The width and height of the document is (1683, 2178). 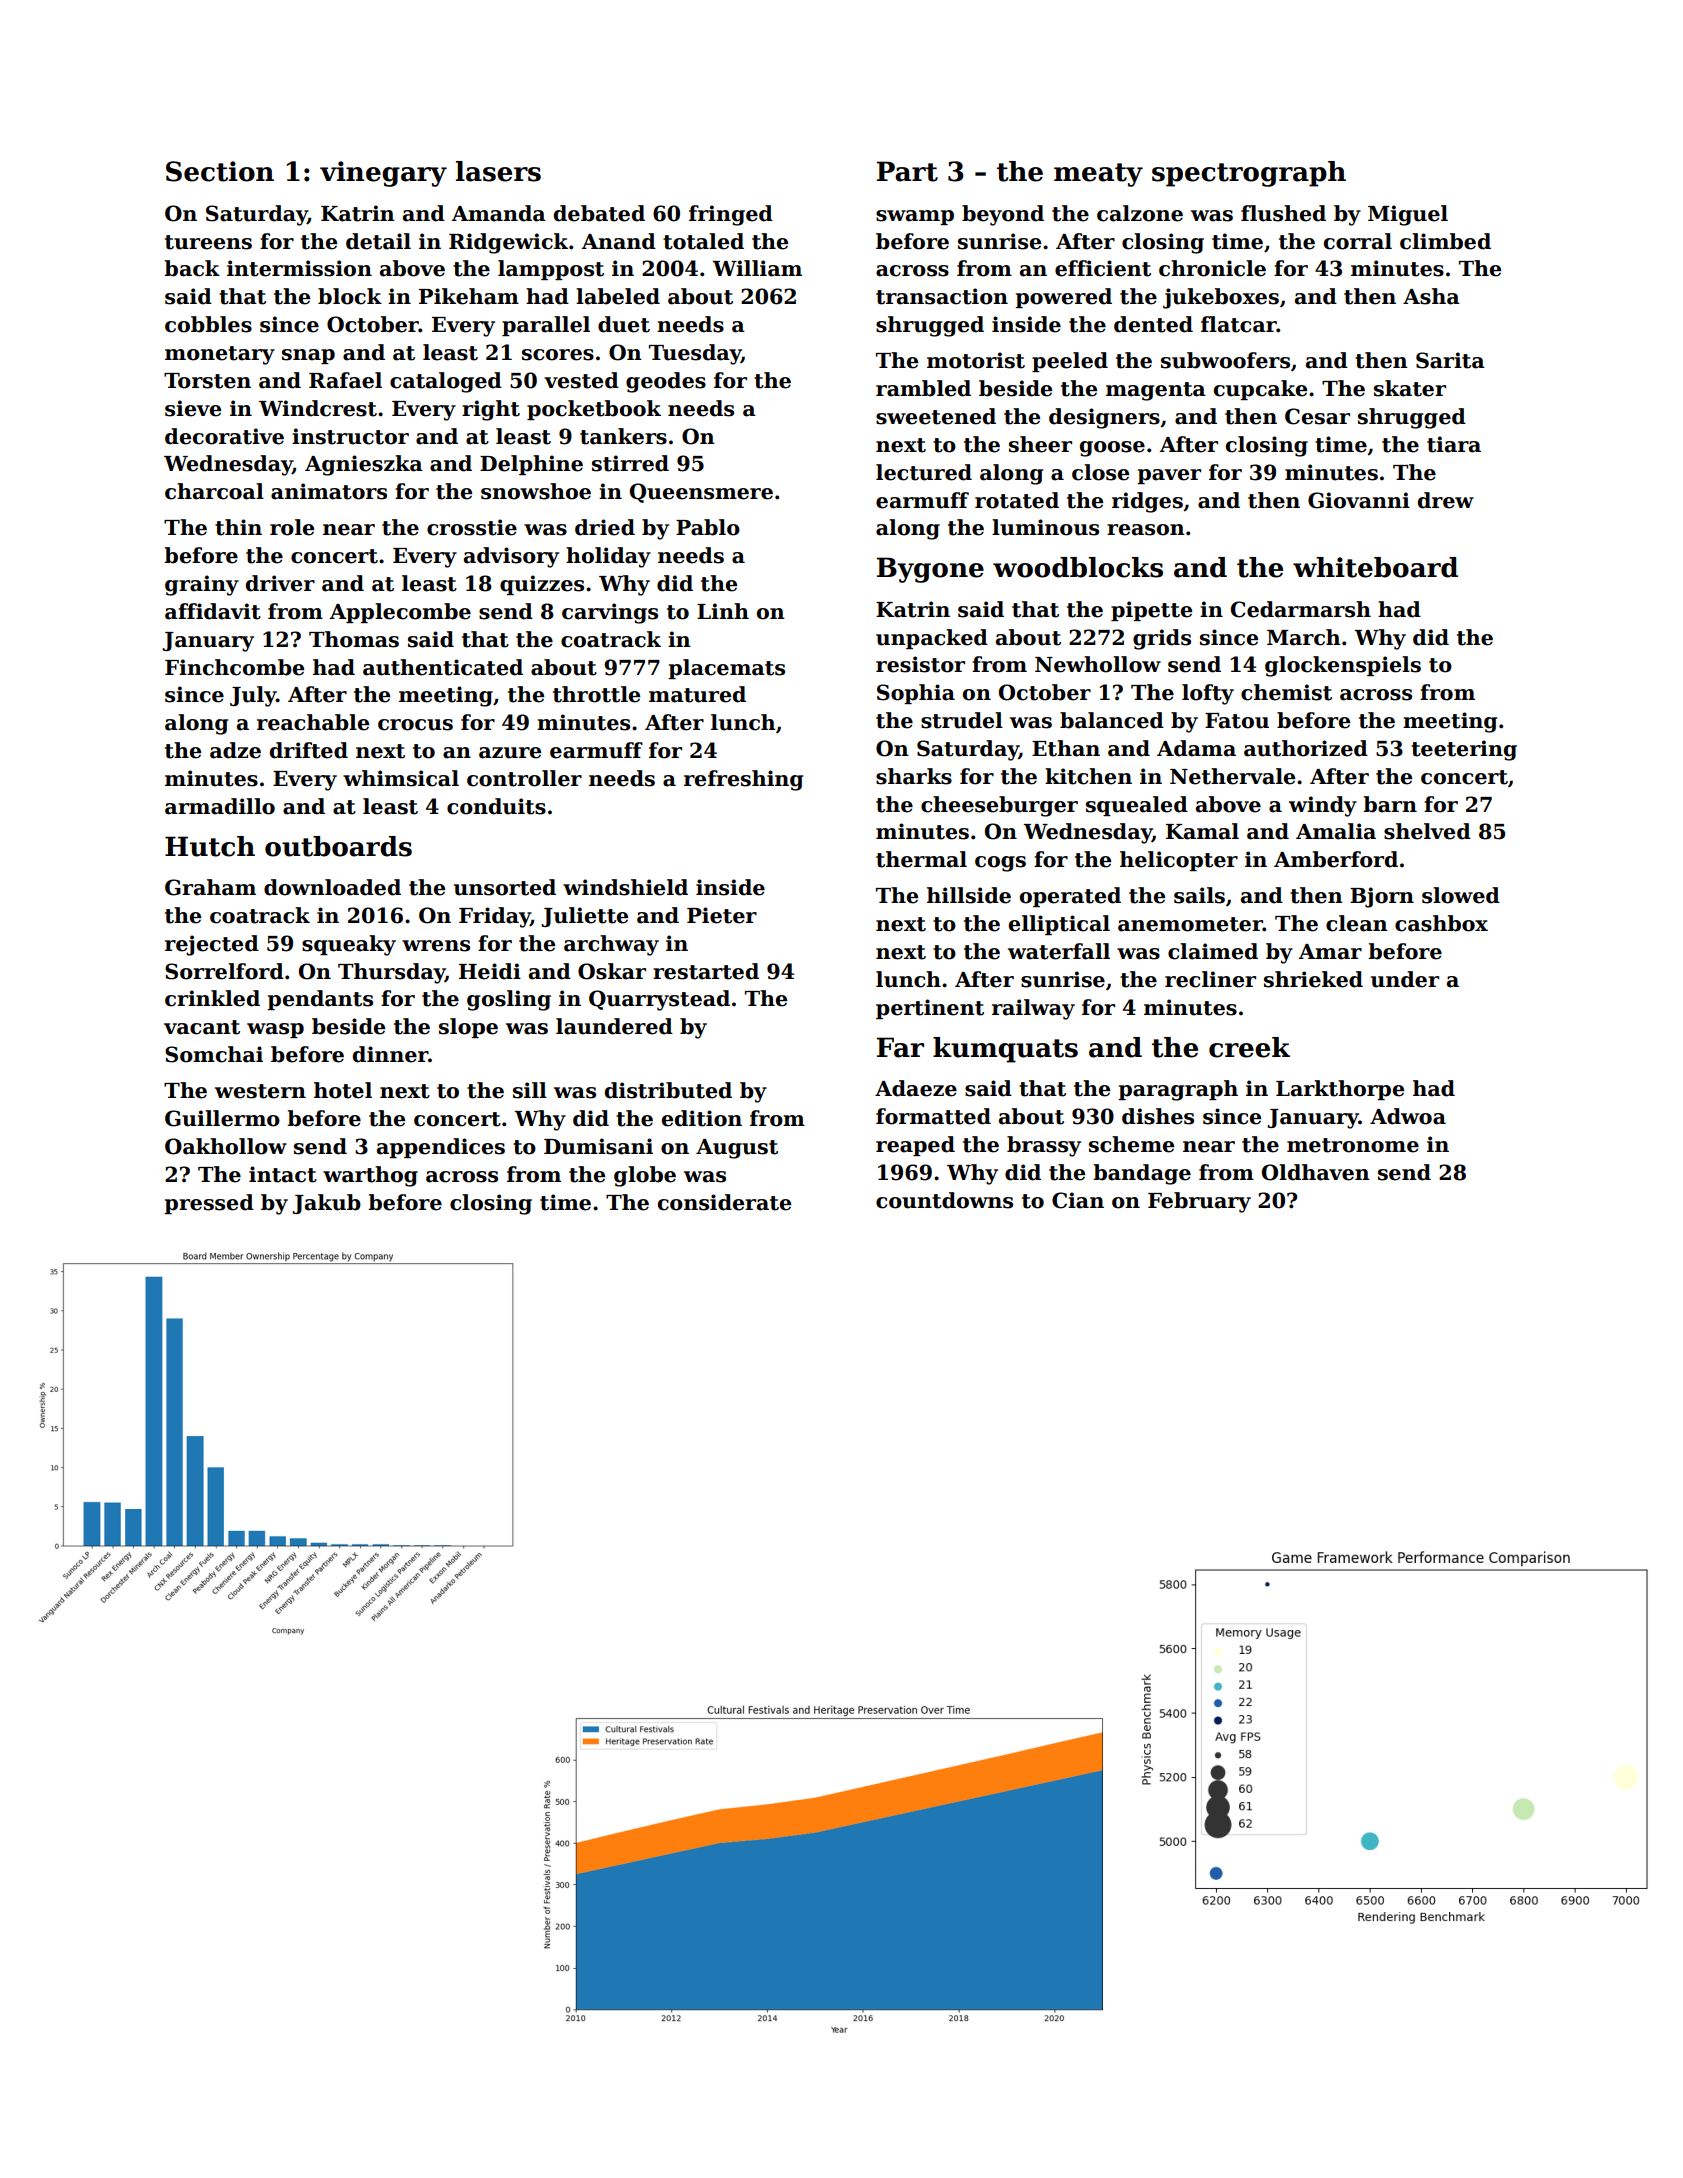 I want to click on countdowns, so click(x=944, y=1200).
